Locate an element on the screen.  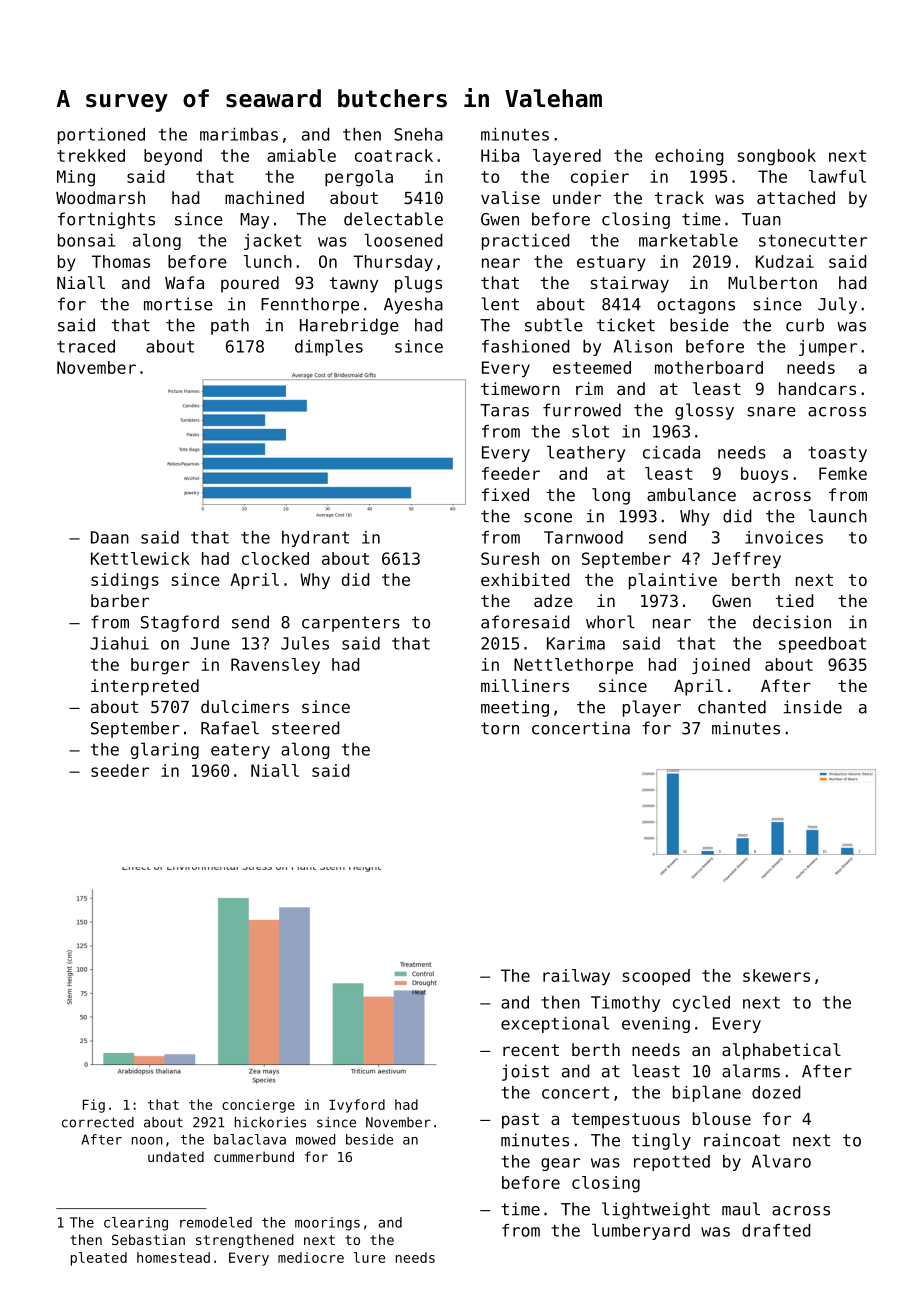
Sneha is located at coordinates (418, 134).
